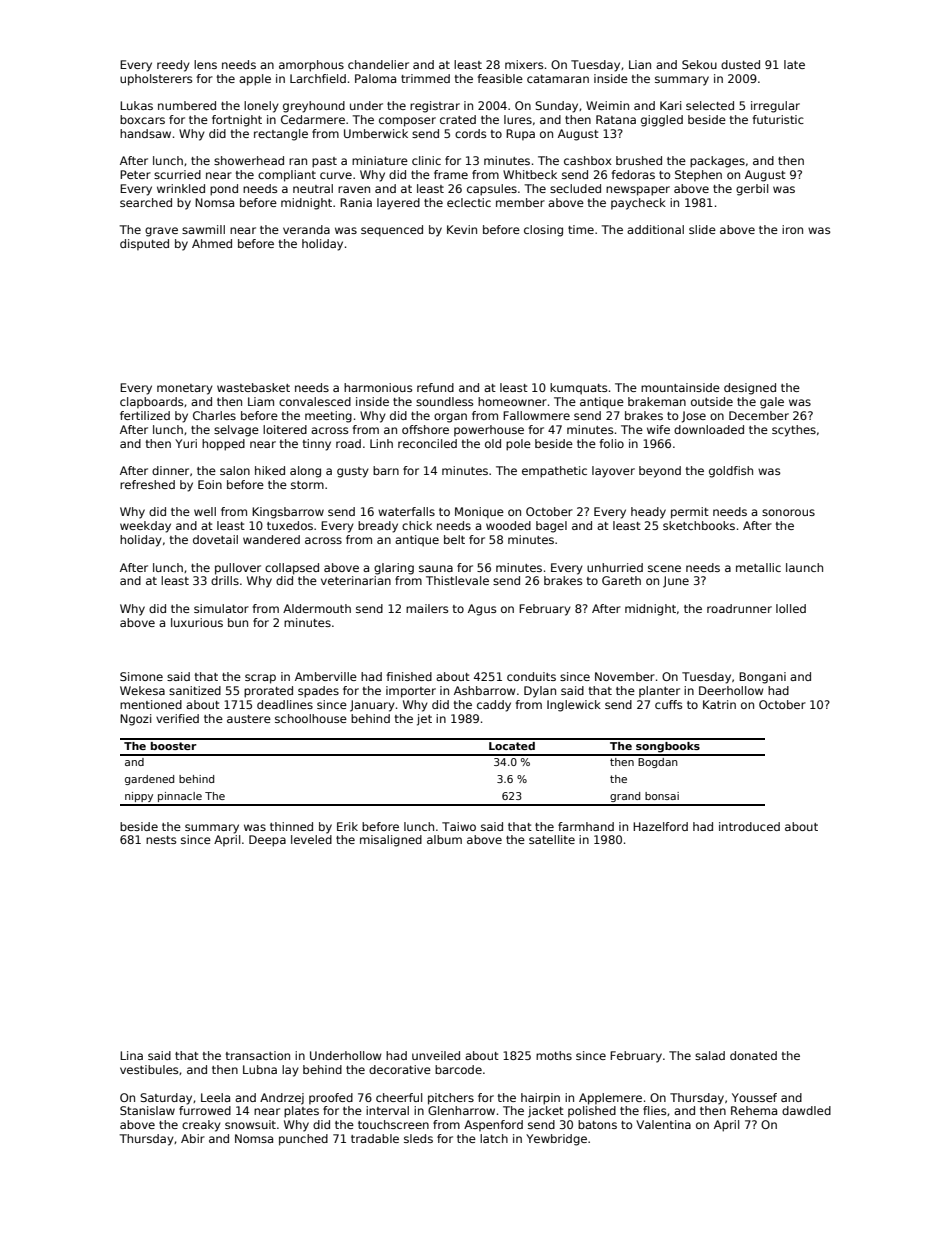 The image size is (952, 1233). Describe the element at coordinates (391, 841) in the image. I see `misaligned` at that location.
